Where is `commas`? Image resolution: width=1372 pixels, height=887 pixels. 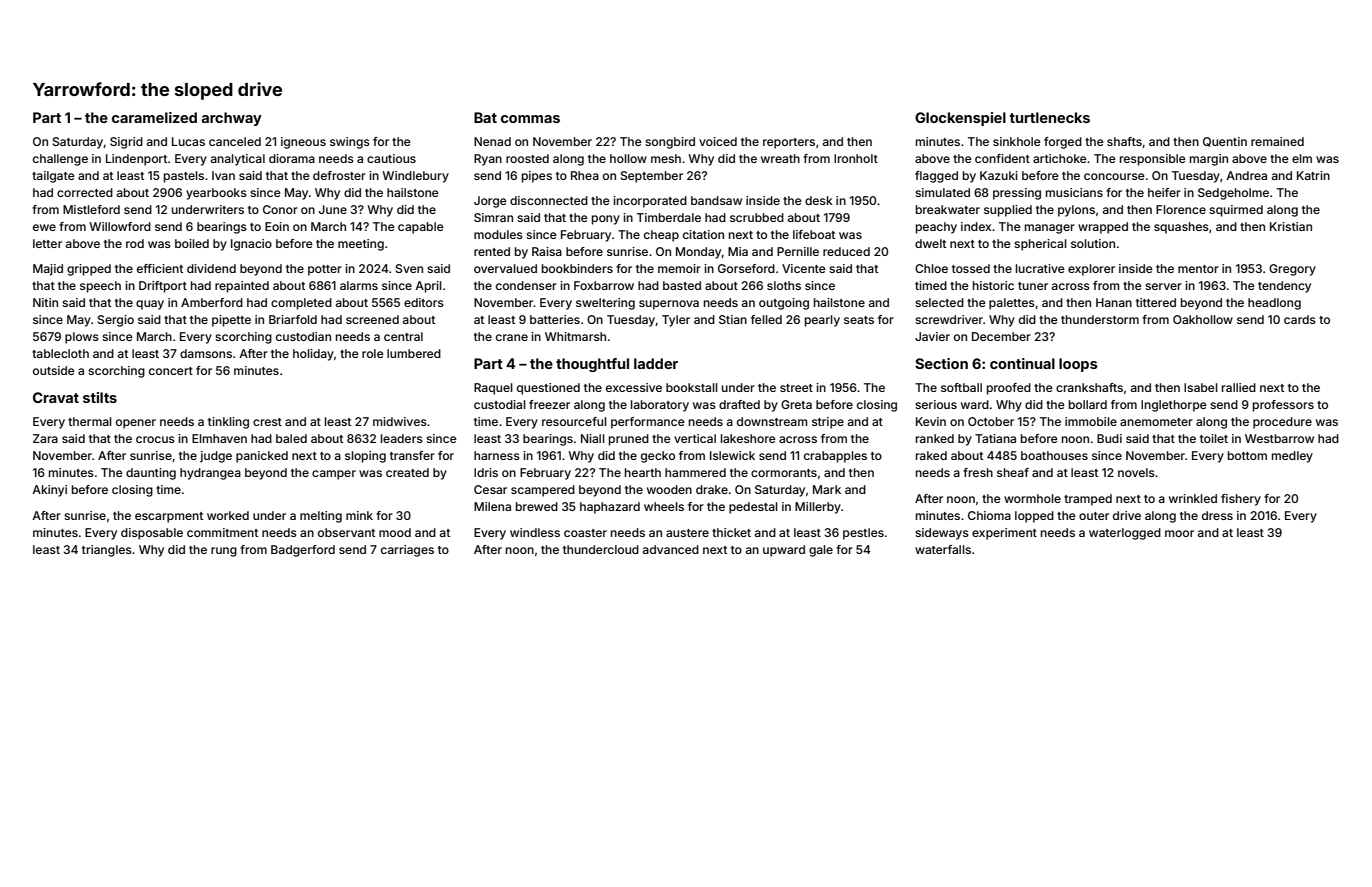 commas is located at coordinates (530, 119).
